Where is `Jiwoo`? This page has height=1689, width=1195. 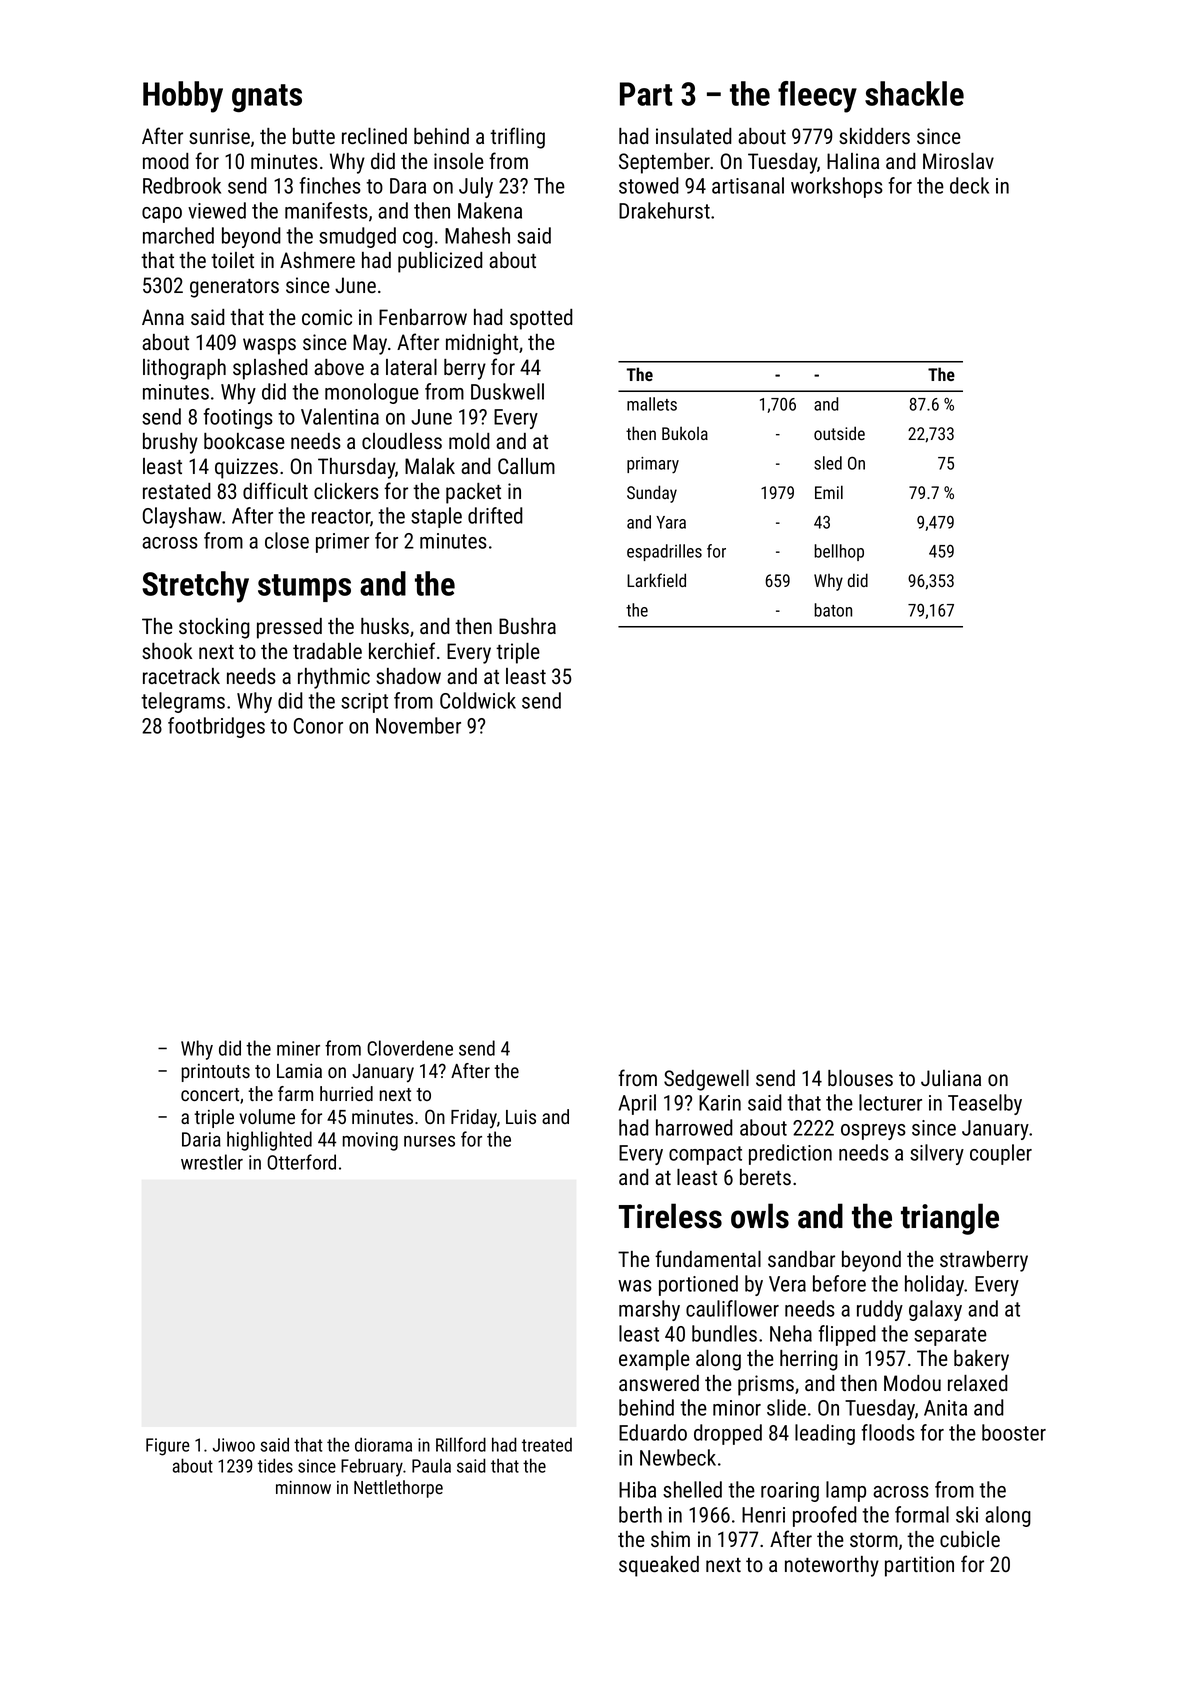
Jiwoo is located at coordinates (234, 1445).
